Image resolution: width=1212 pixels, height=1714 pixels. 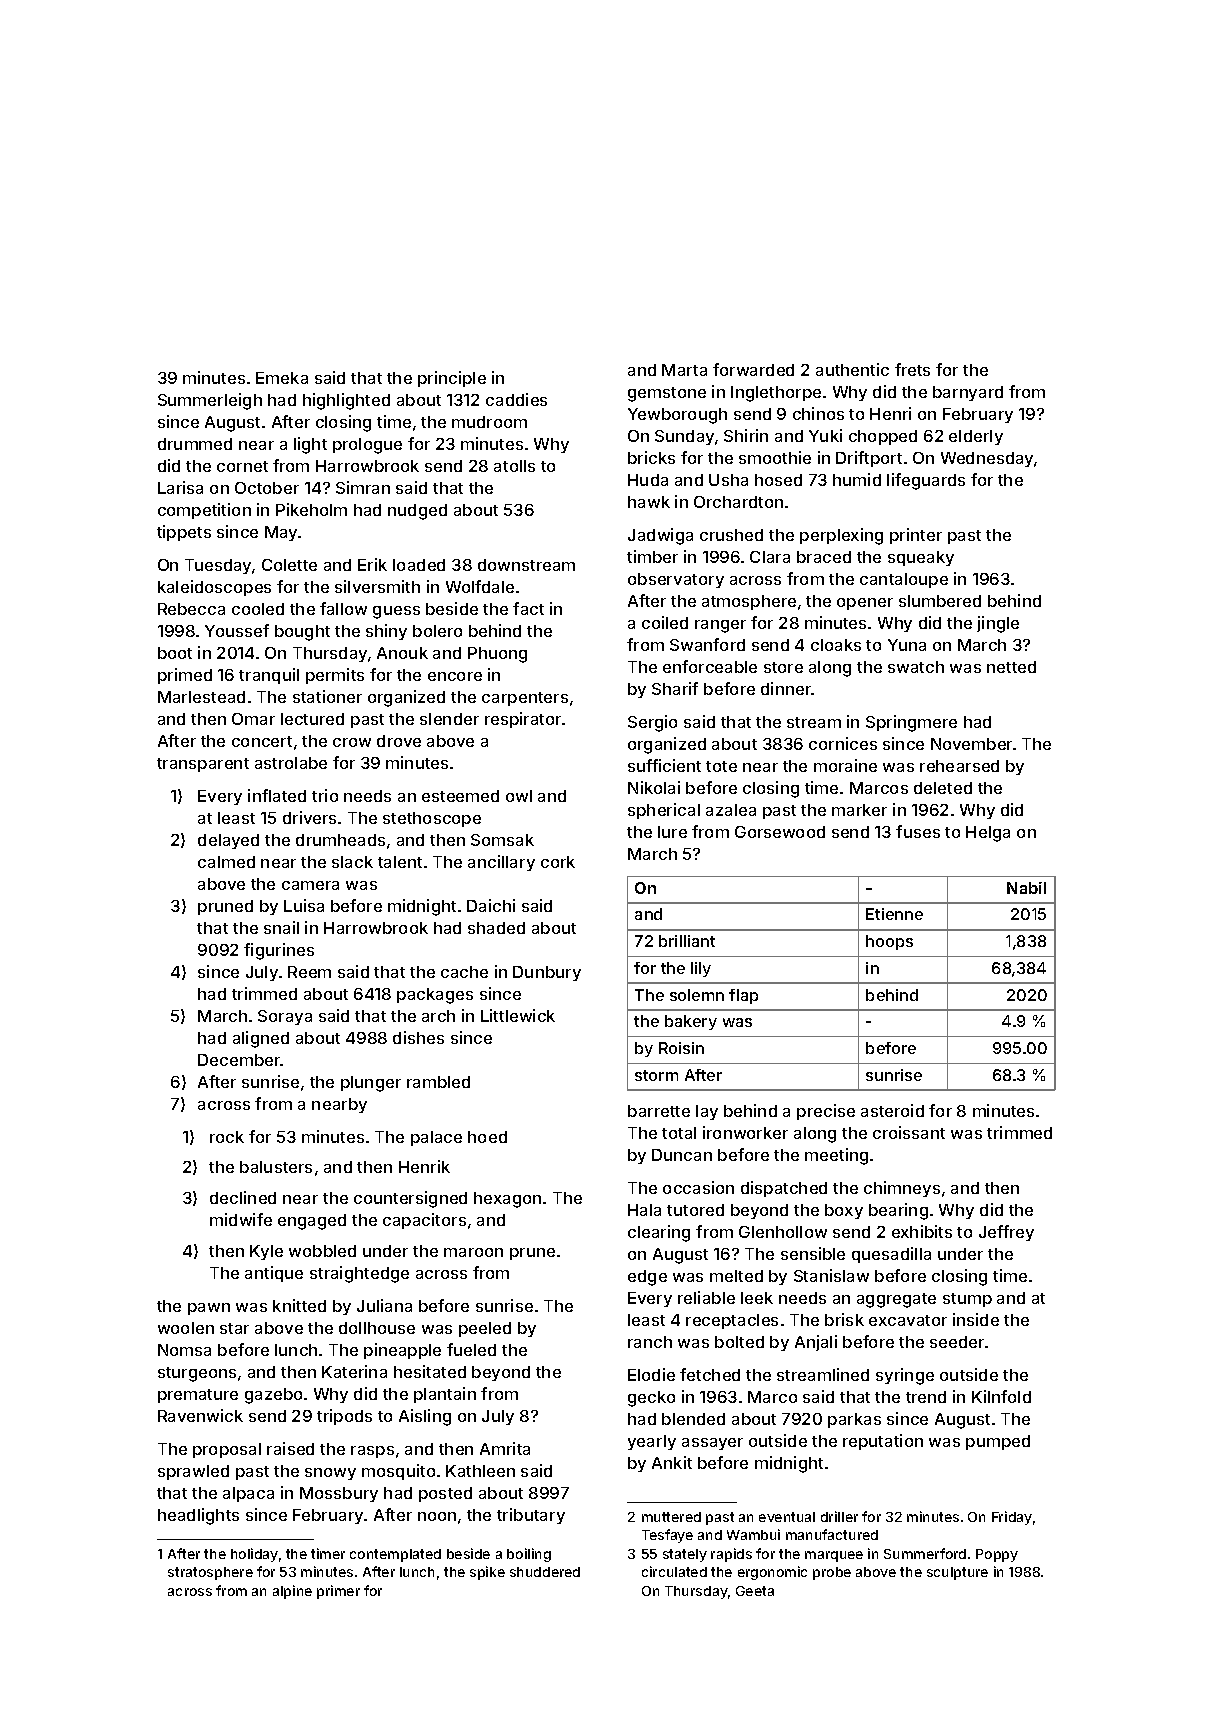 I want to click on Ankit, so click(x=672, y=1462).
